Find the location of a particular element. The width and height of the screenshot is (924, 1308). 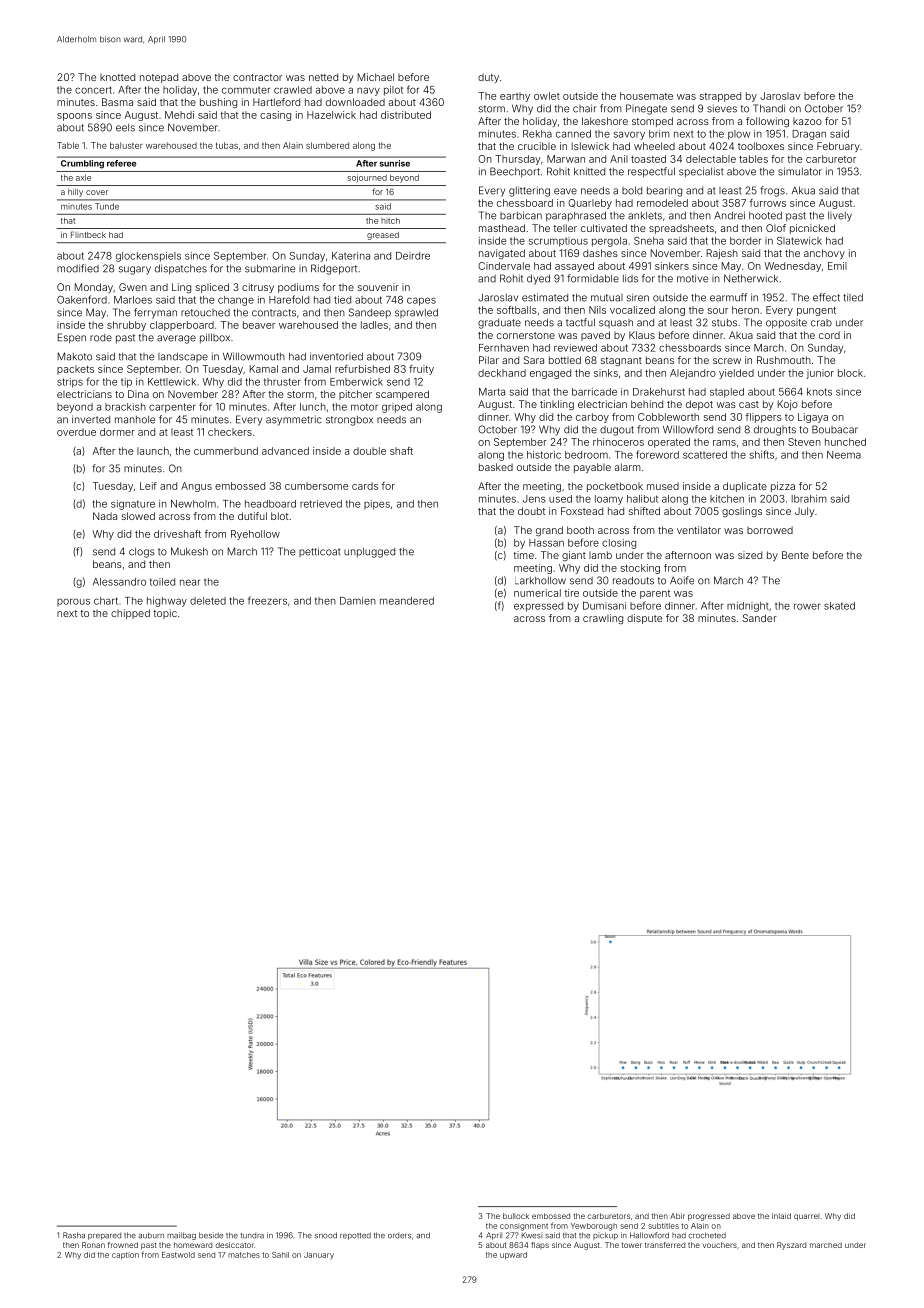

basked is located at coordinates (496, 467).
